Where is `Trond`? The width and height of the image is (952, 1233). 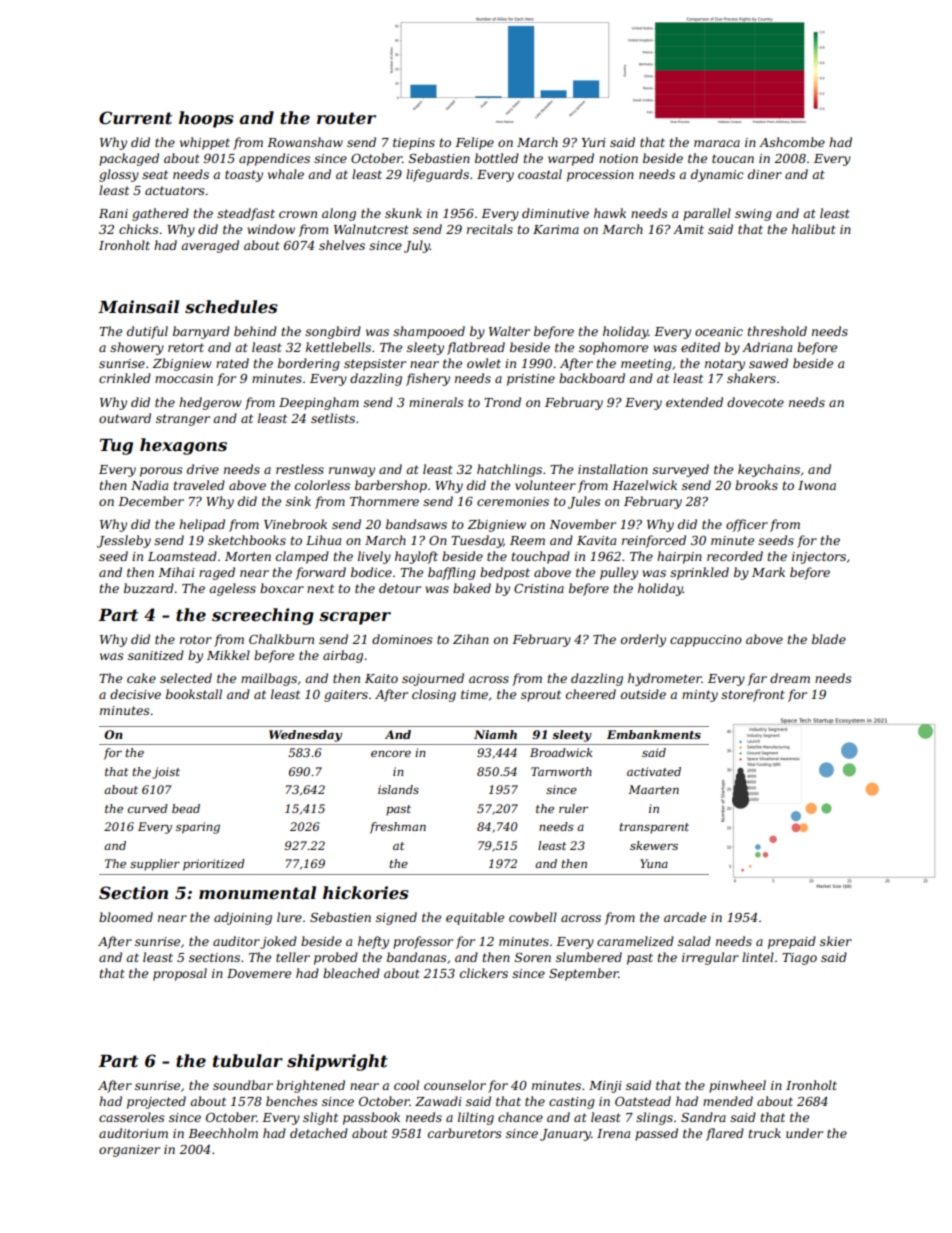
Trond is located at coordinates (502, 402).
